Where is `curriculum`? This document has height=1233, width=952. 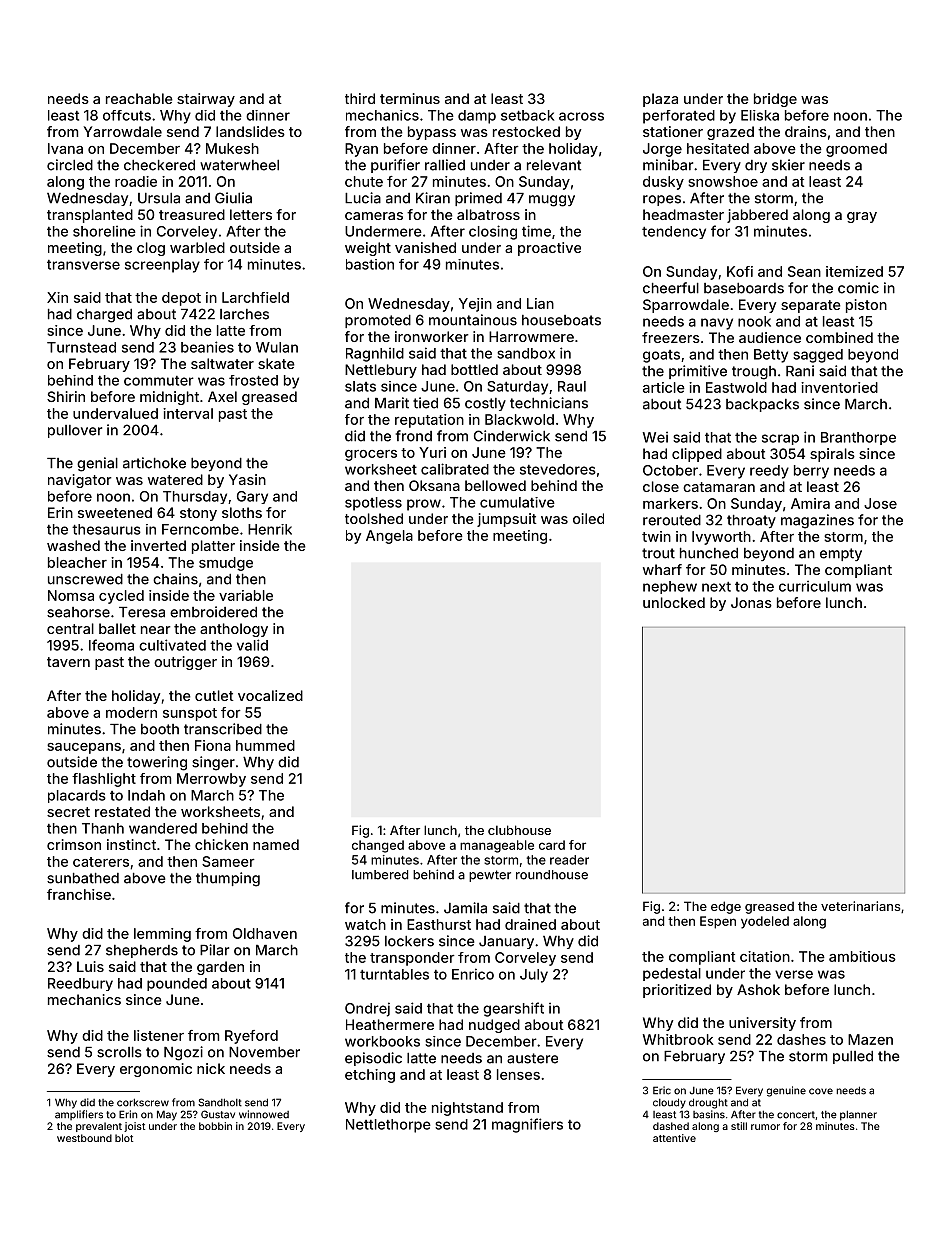
curriculum is located at coordinates (815, 586).
